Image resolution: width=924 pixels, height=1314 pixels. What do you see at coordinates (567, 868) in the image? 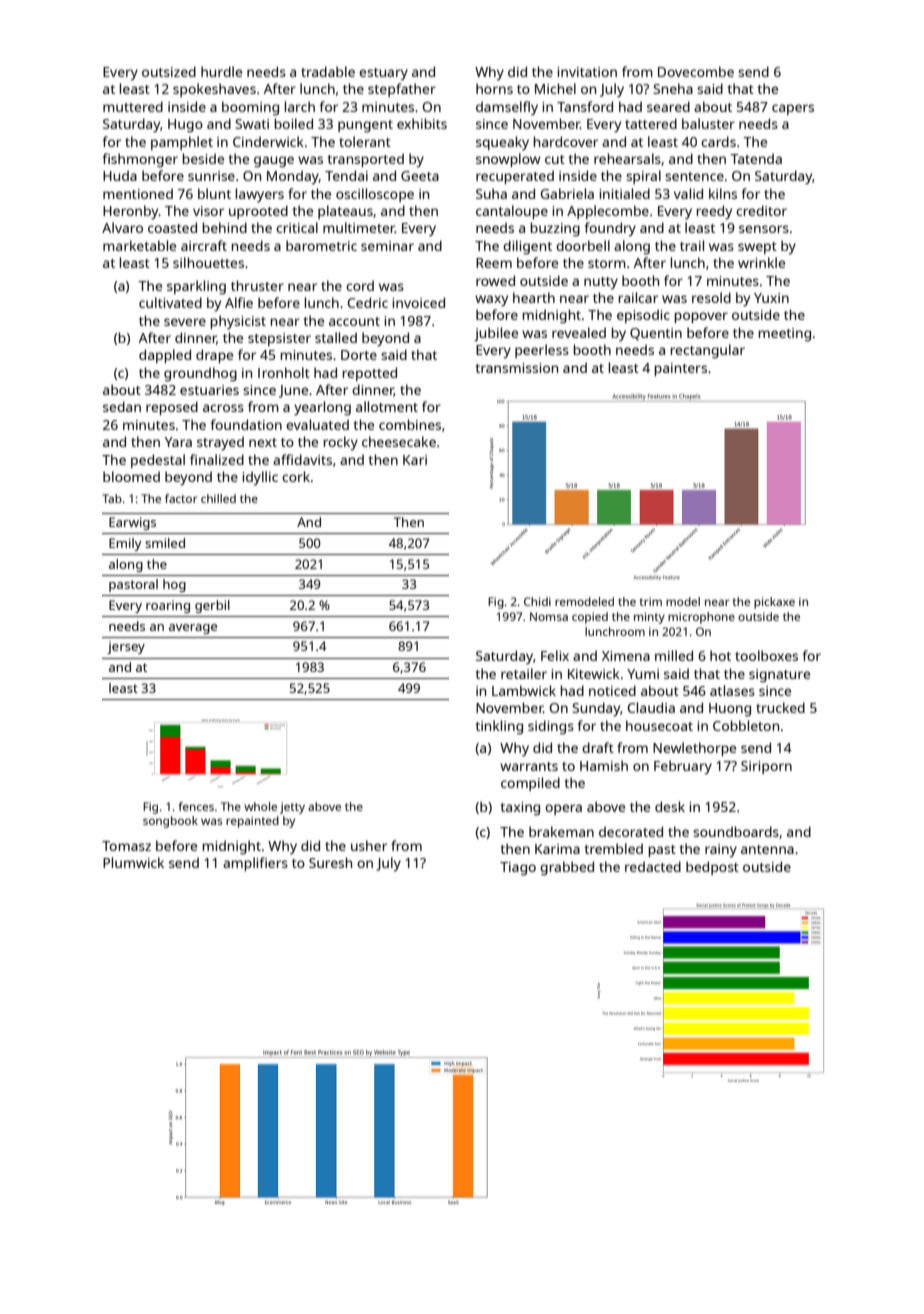
I see `grabbed` at bounding box center [567, 868].
